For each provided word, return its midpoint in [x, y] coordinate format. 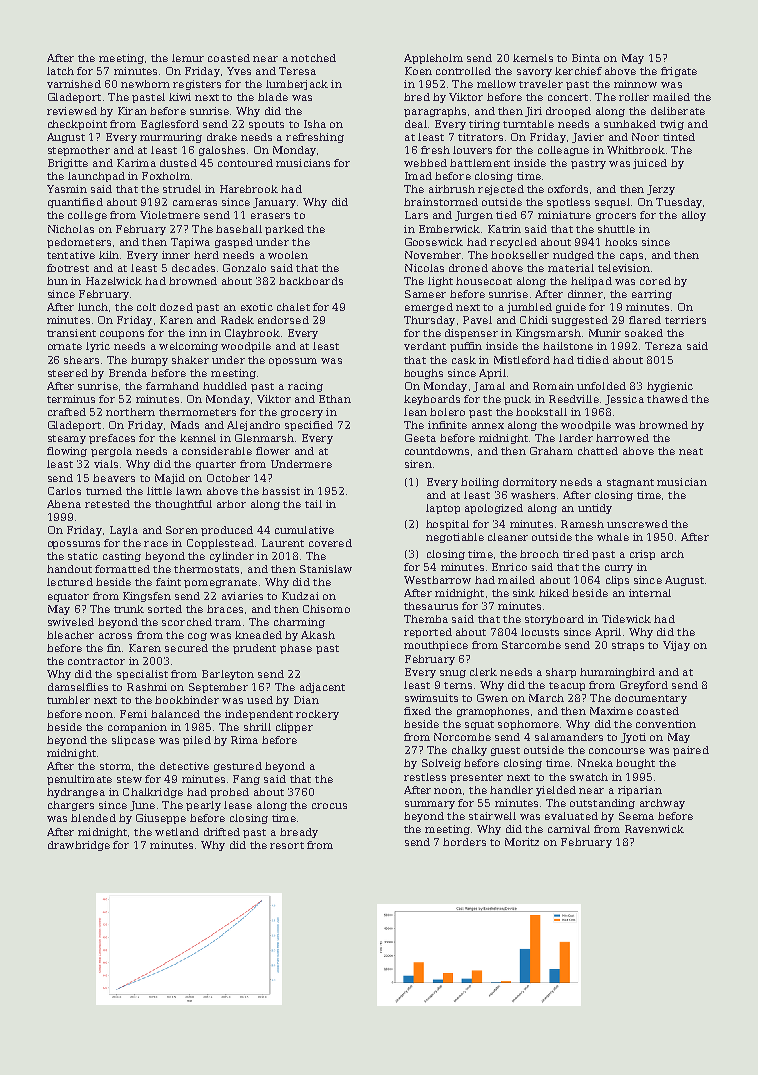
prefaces [112, 439]
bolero [447, 412]
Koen [418, 71]
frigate [679, 72]
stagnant [630, 483]
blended [93, 818]
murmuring [171, 138]
